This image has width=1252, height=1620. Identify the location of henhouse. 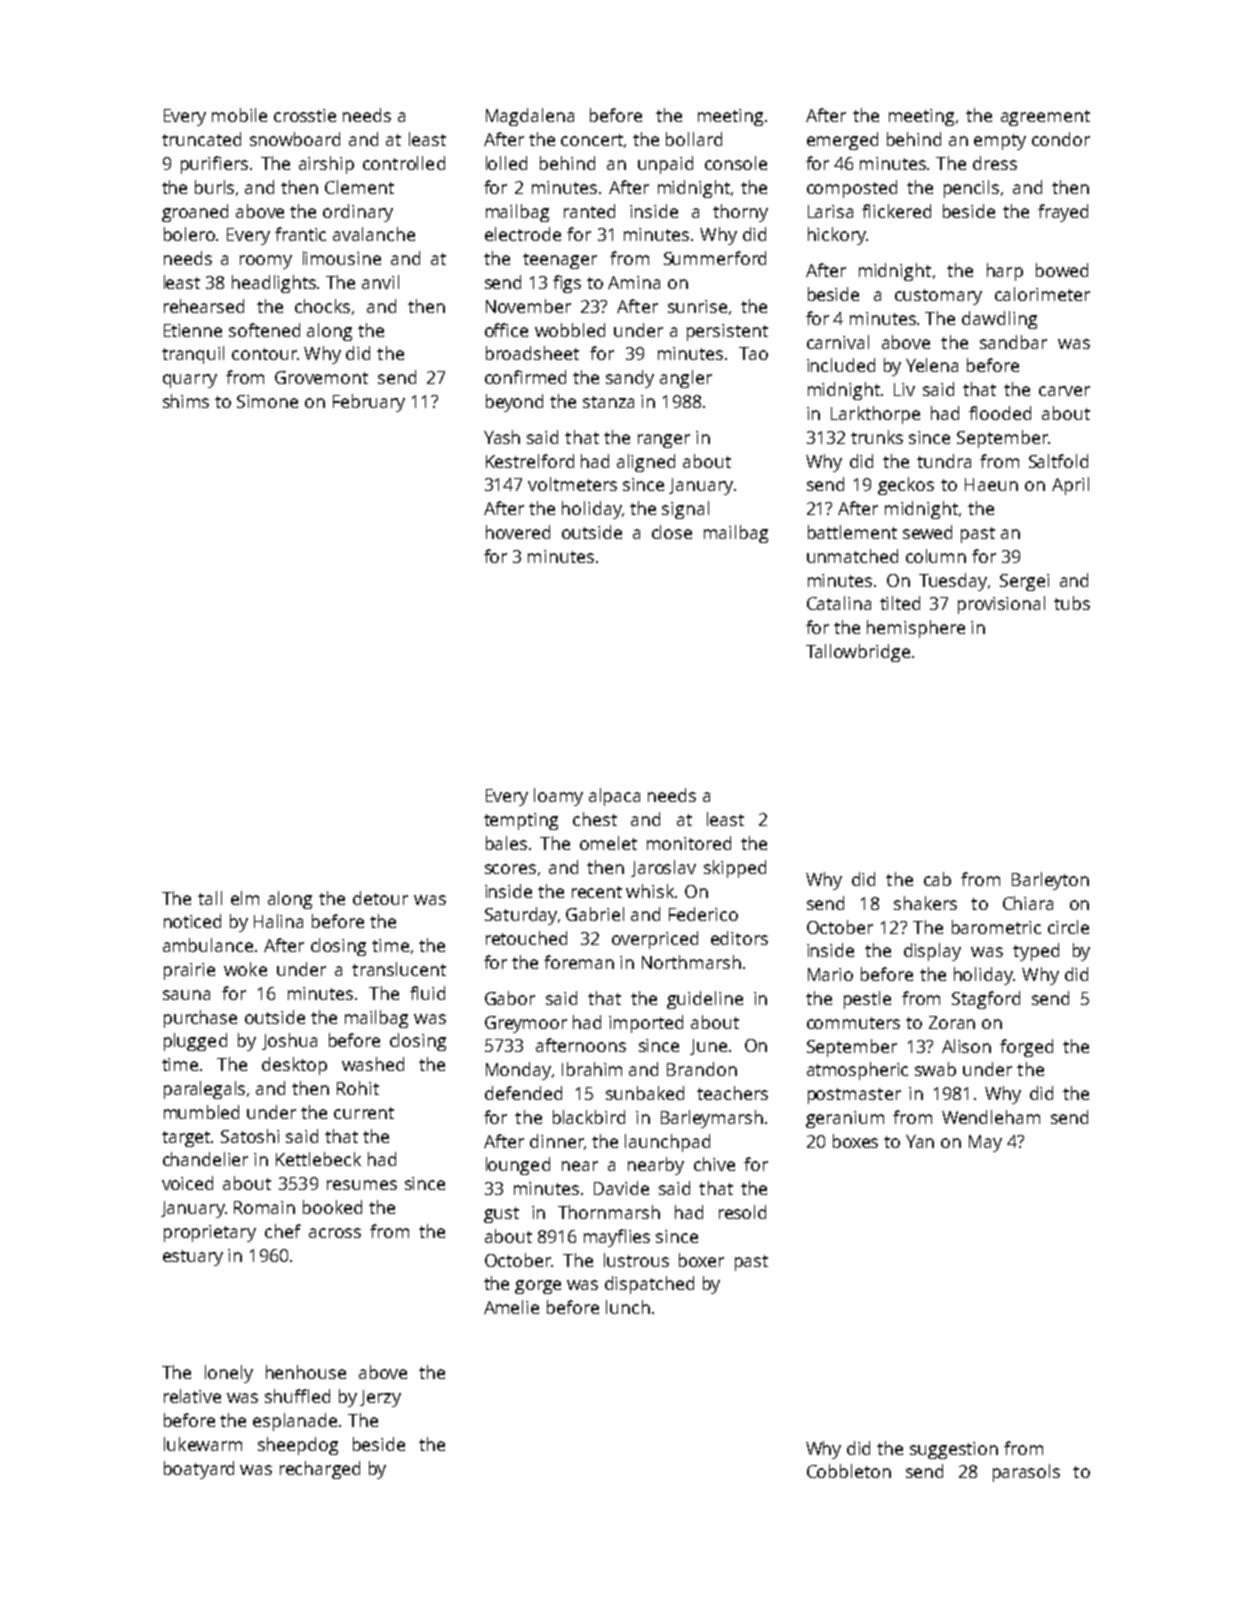
(306, 1372).
